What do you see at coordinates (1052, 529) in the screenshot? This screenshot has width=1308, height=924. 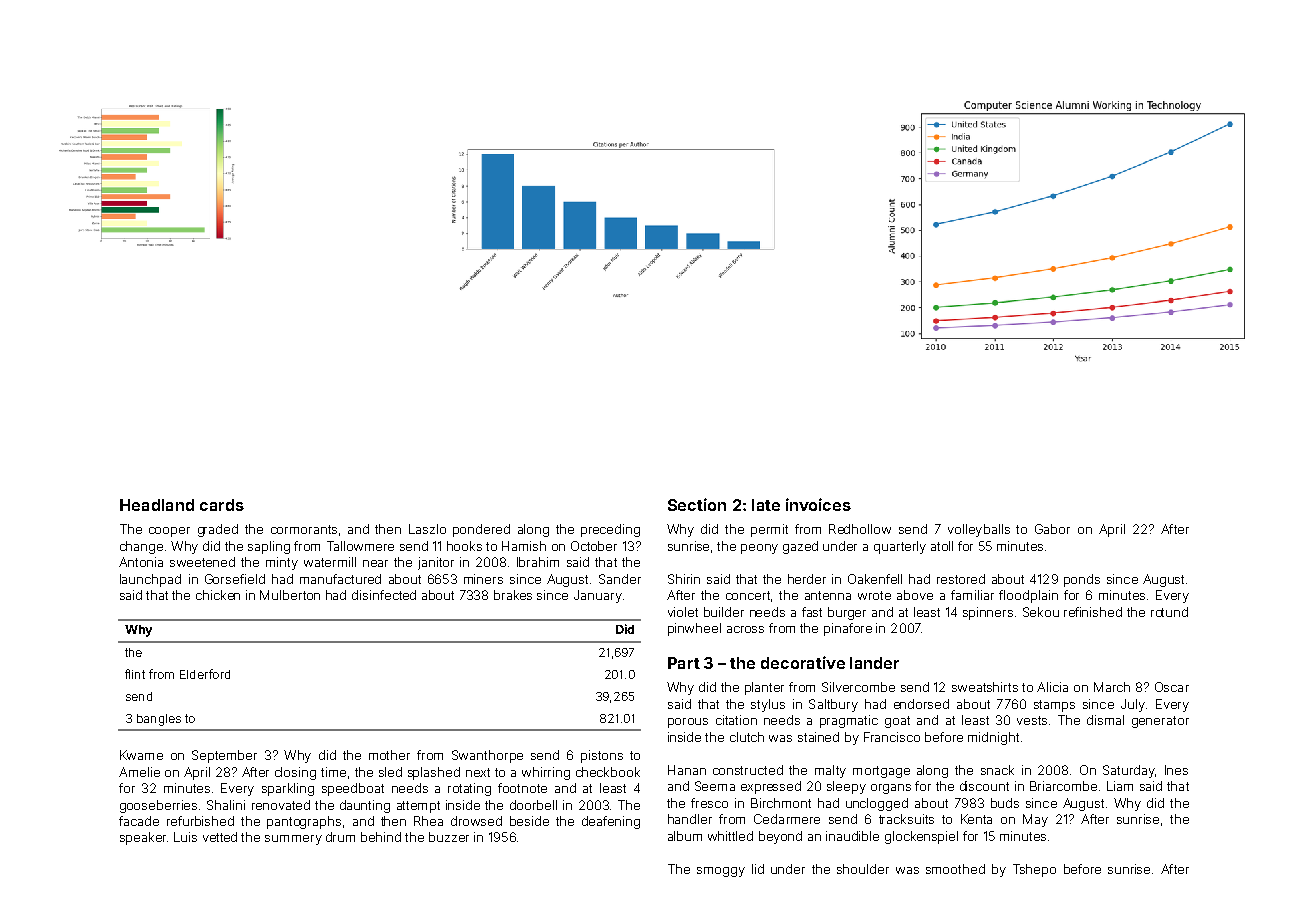 I see `Gabor` at bounding box center [1052, 529].
